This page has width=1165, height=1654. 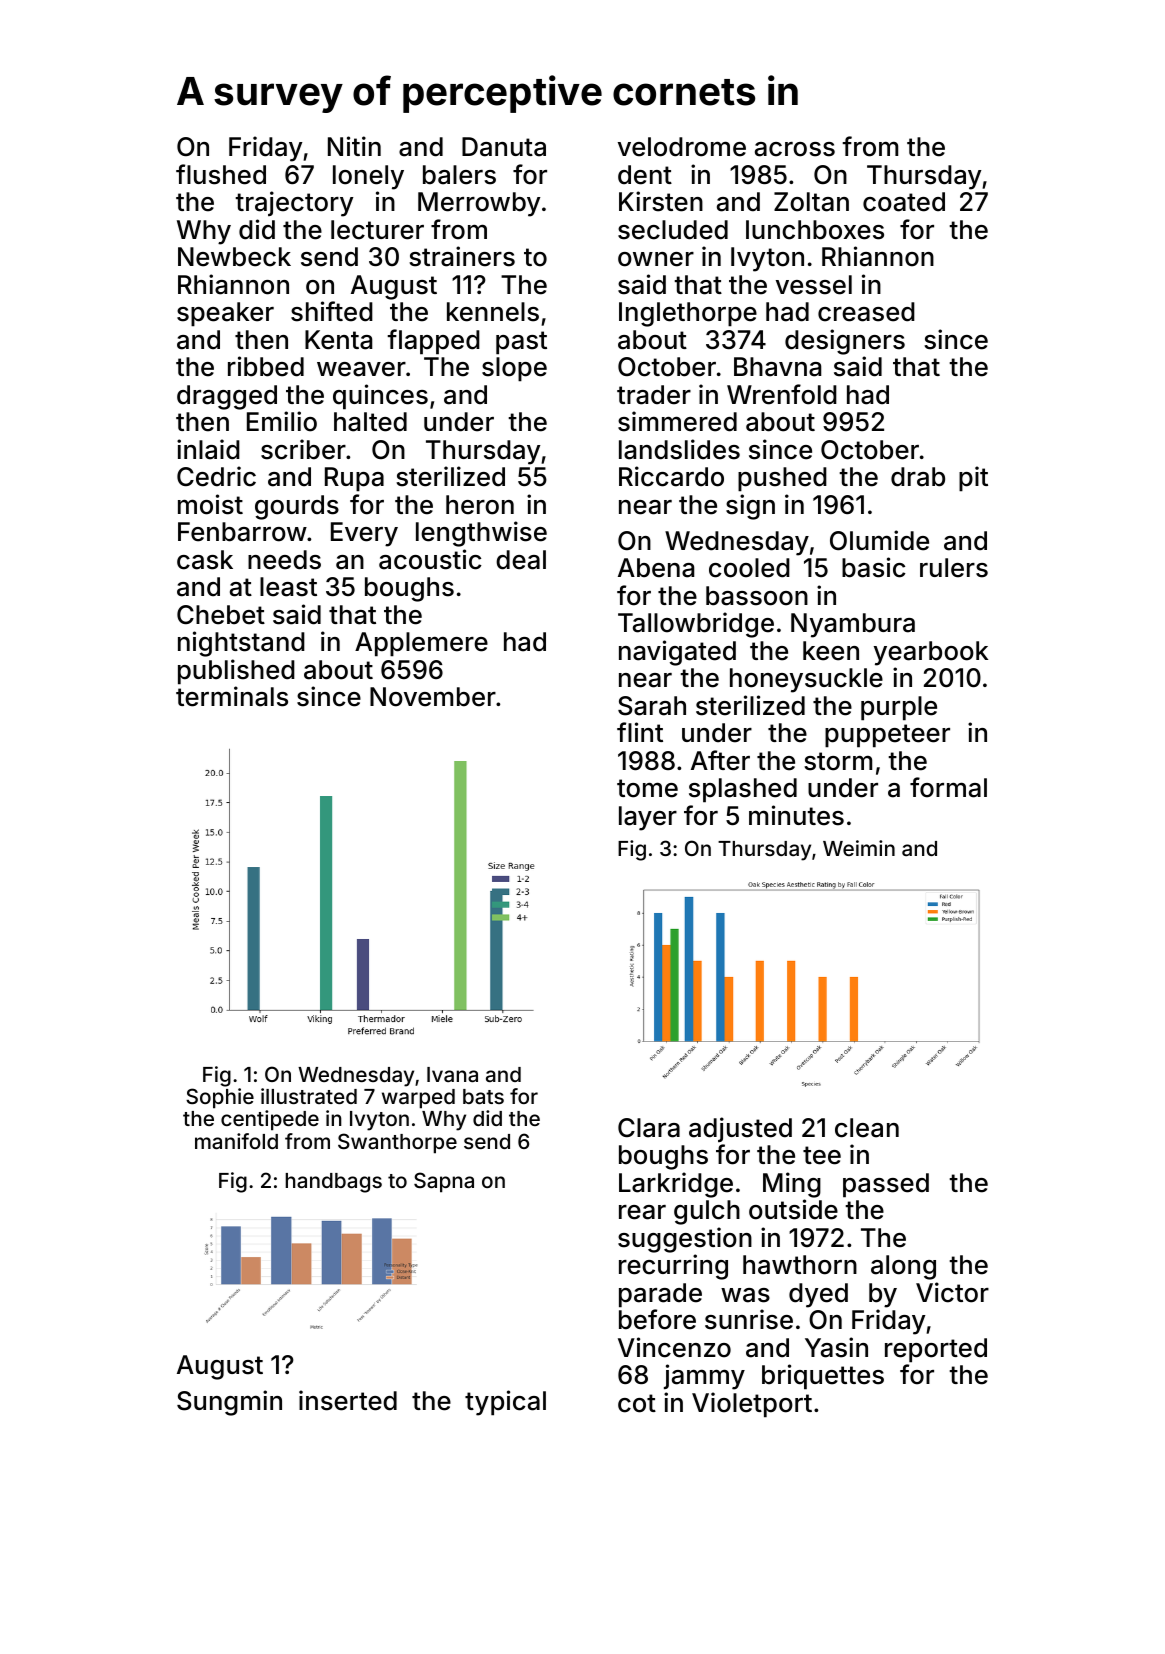 What do you see at coordinates (866, 312) in the page?
I see `creased` at bounding box center [866, 312].
